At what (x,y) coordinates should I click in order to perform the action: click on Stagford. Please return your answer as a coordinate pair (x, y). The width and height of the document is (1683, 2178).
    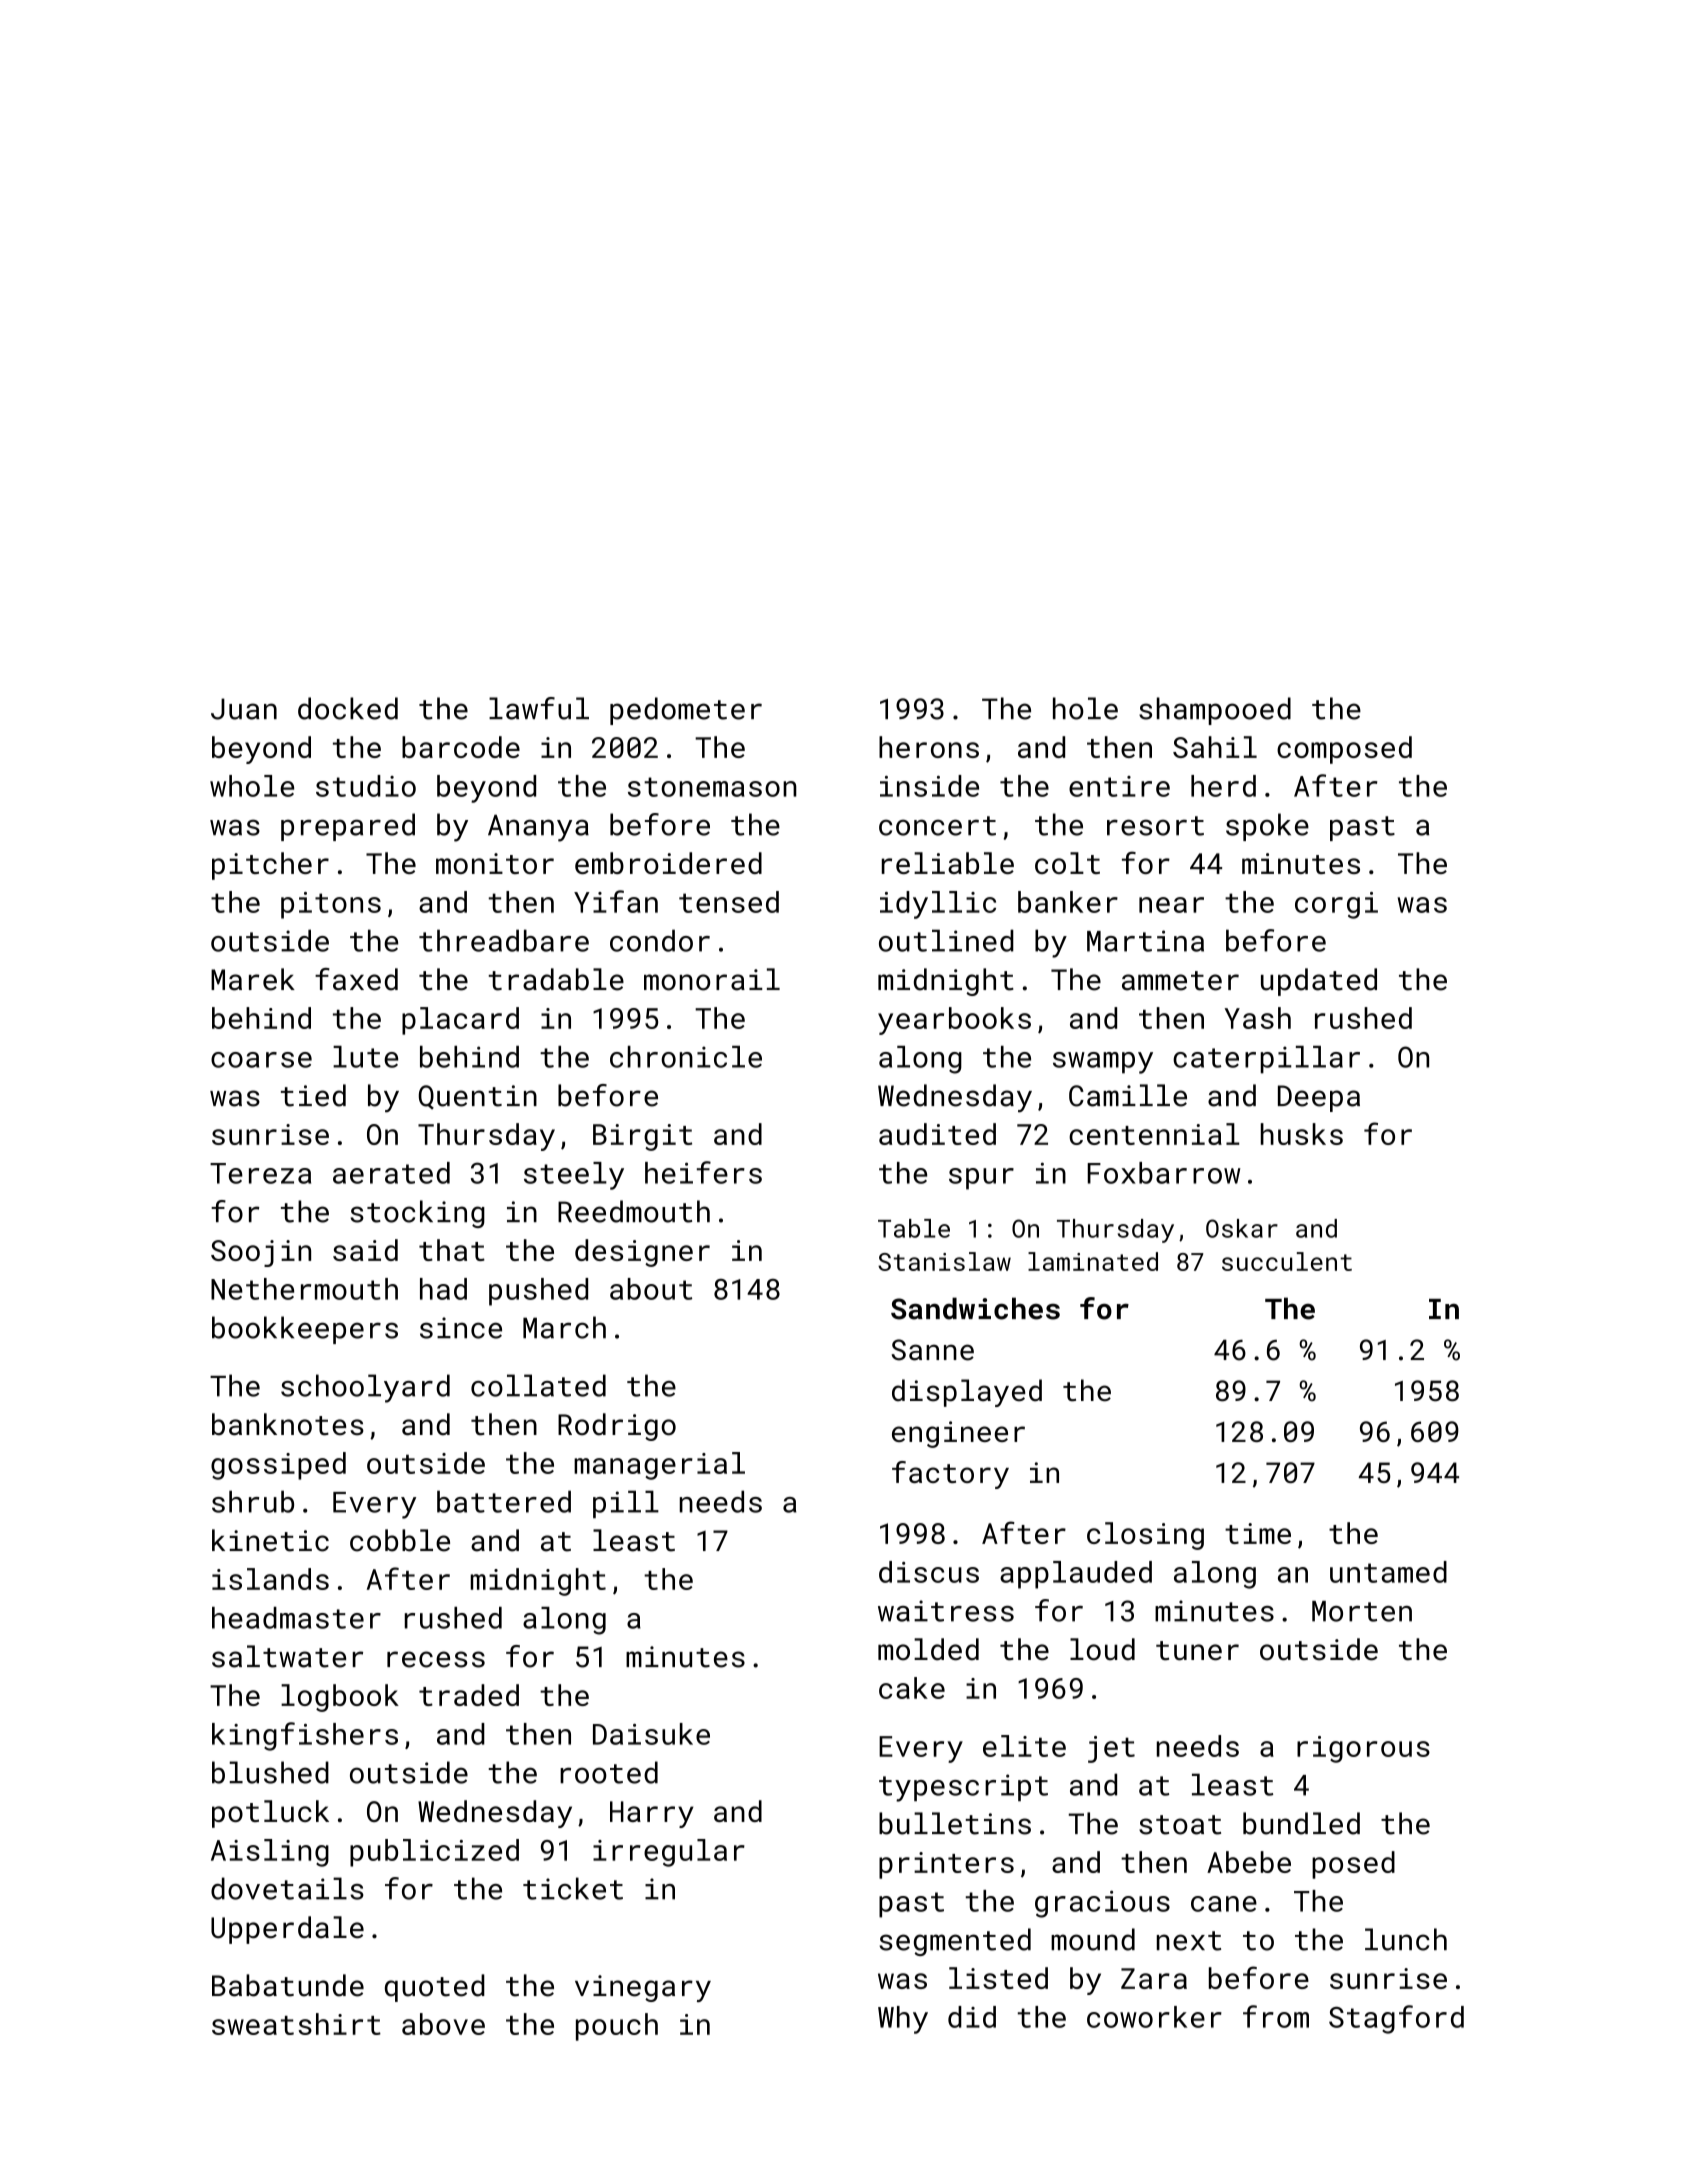
    Looking at the image, I should click on (1396, 2019).
